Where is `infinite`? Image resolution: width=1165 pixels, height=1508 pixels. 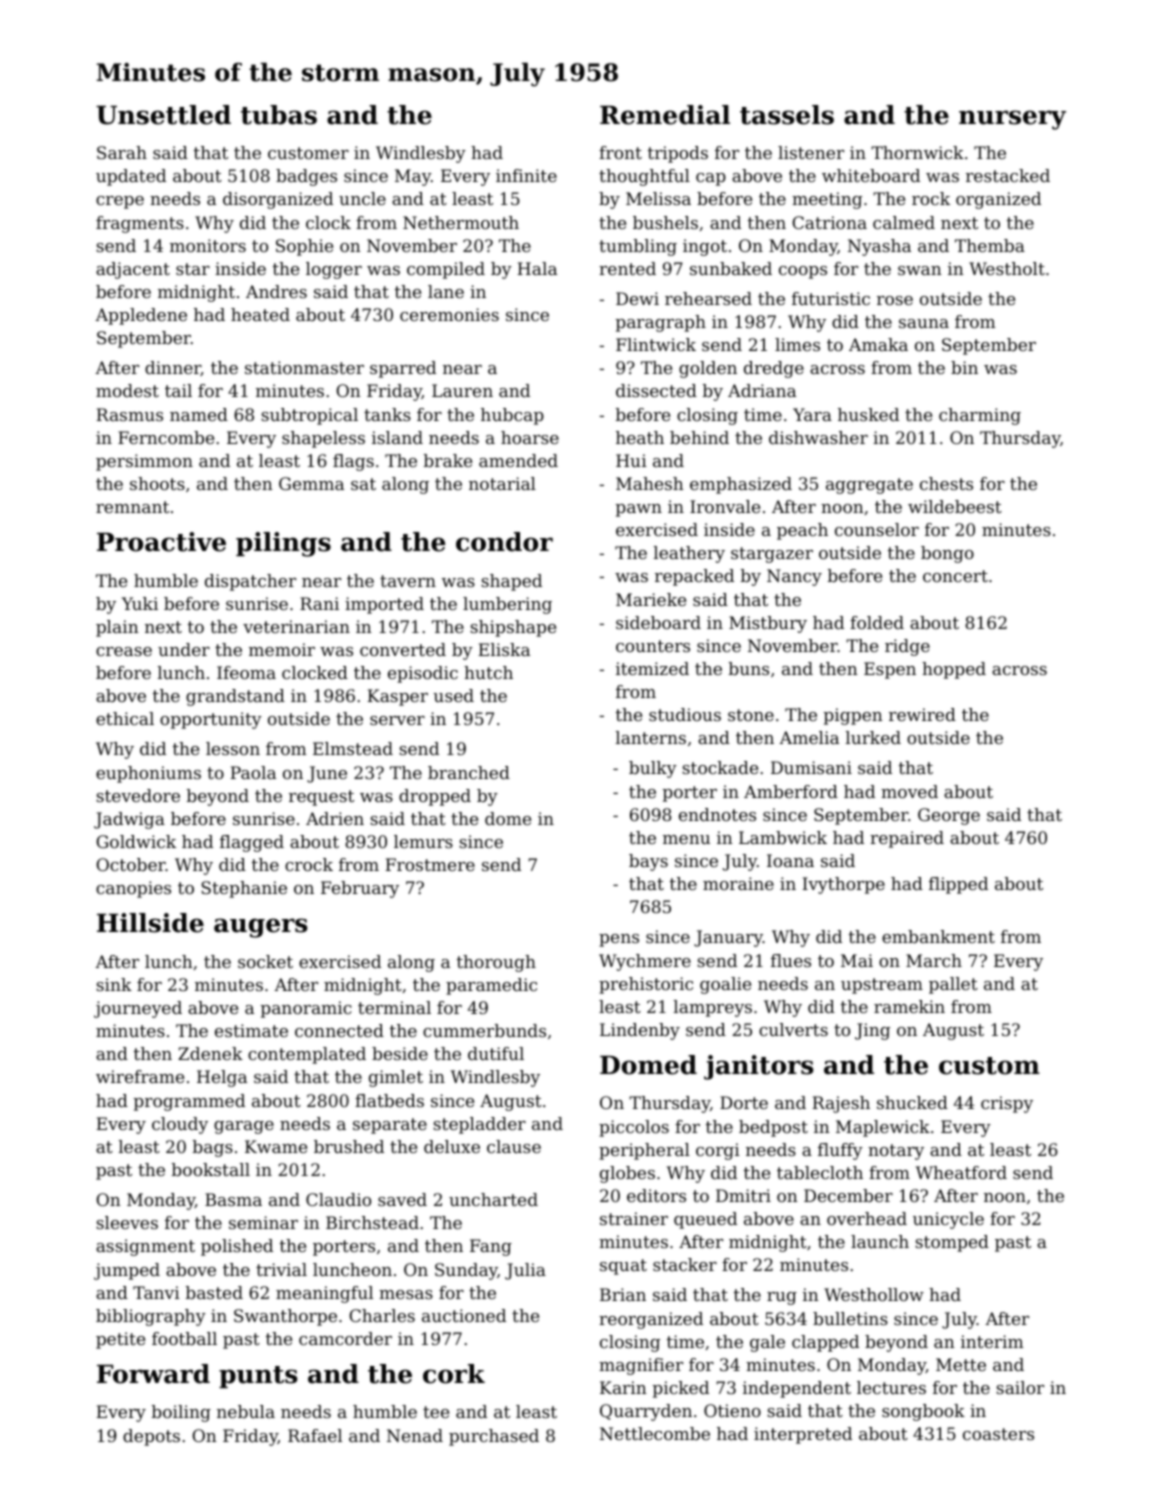
infinite is located at coordinates (526, 175).
